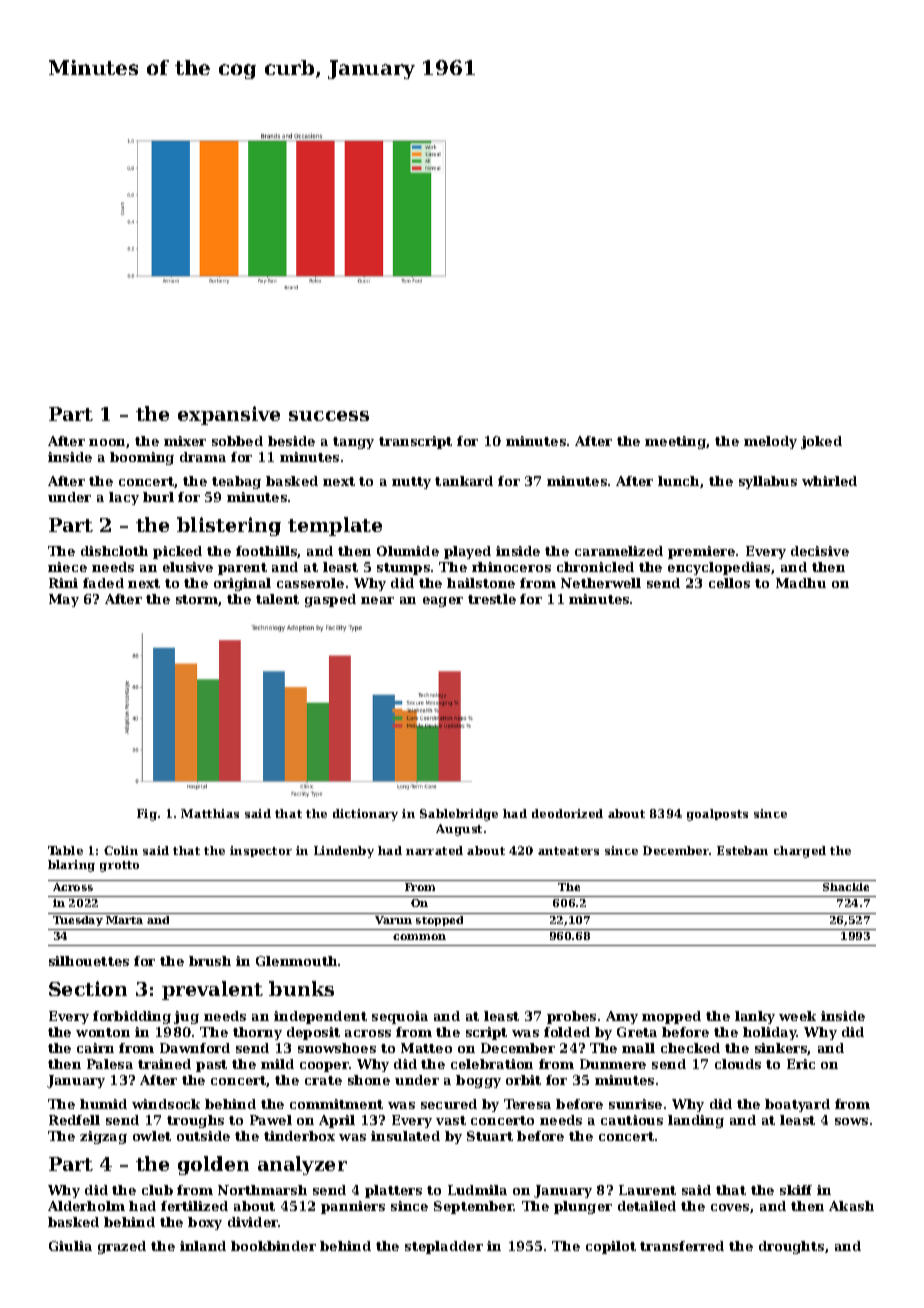  Describe the element at coordinates (197, 599) in the image. I see `storm` at that location.
